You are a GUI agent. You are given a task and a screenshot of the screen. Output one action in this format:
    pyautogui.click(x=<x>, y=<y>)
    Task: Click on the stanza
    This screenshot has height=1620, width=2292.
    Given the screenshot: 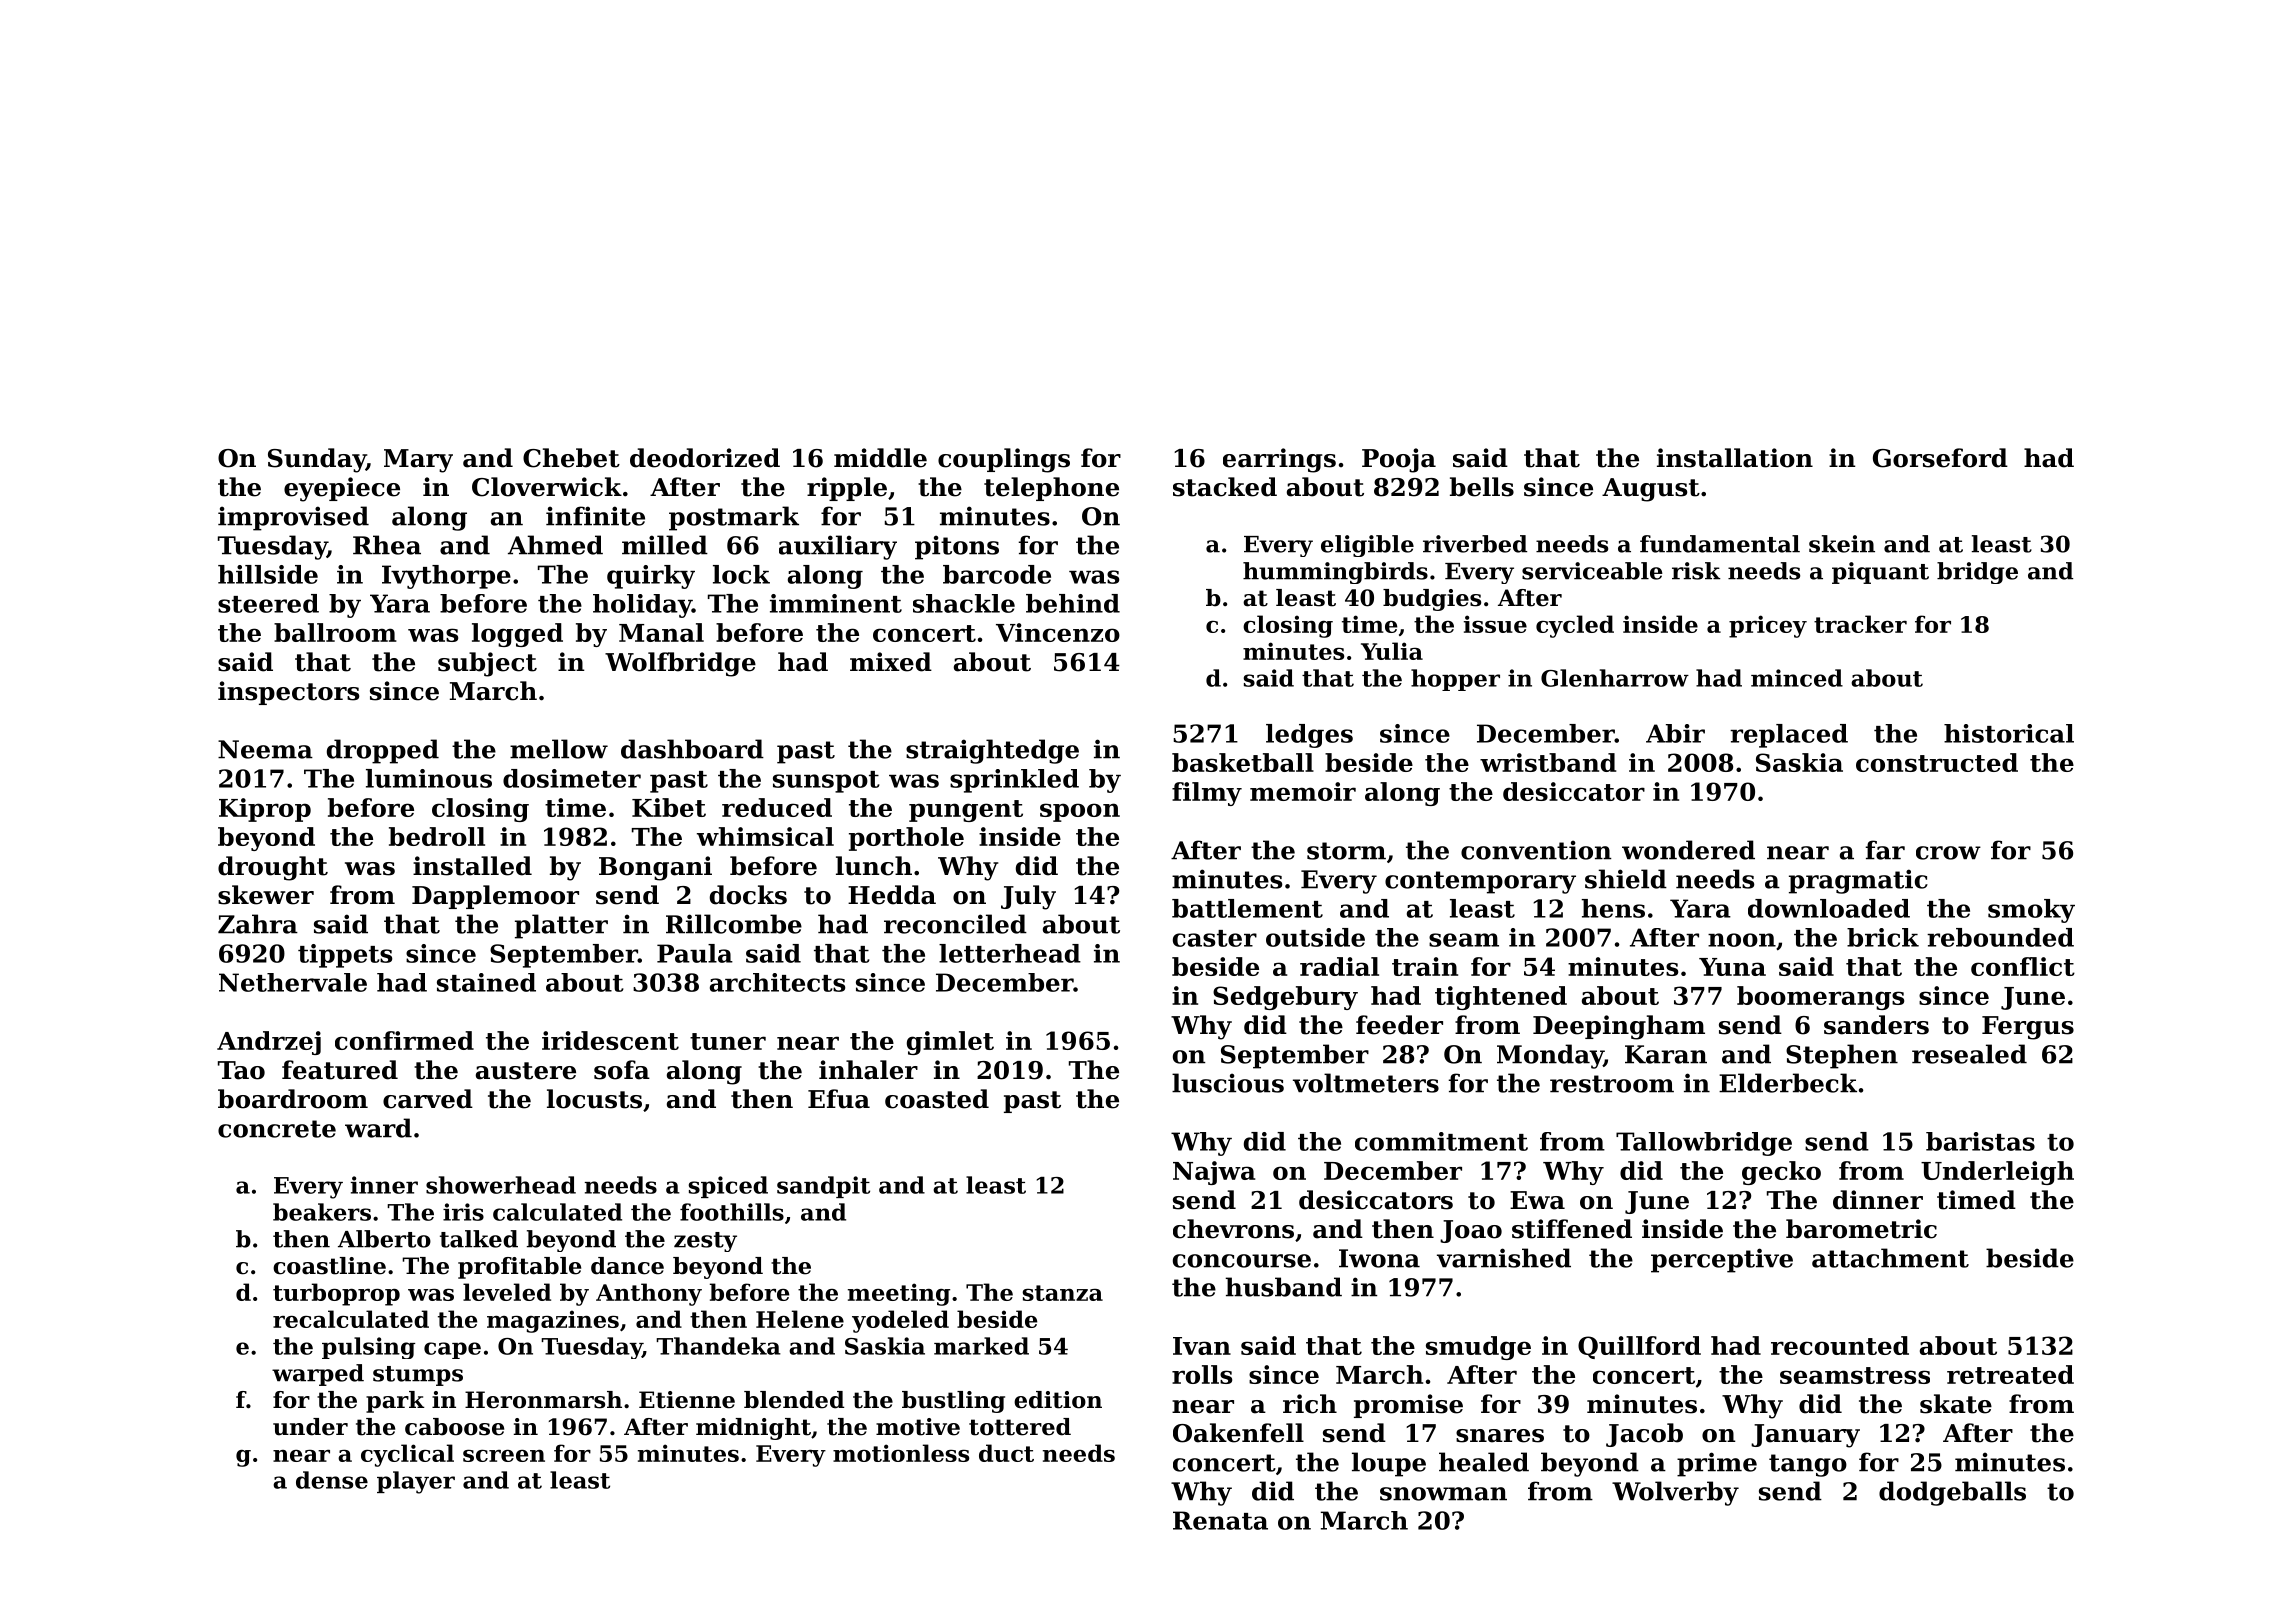 What is the action you would take?
    pyautogui.click(x=1062, y=1293)
